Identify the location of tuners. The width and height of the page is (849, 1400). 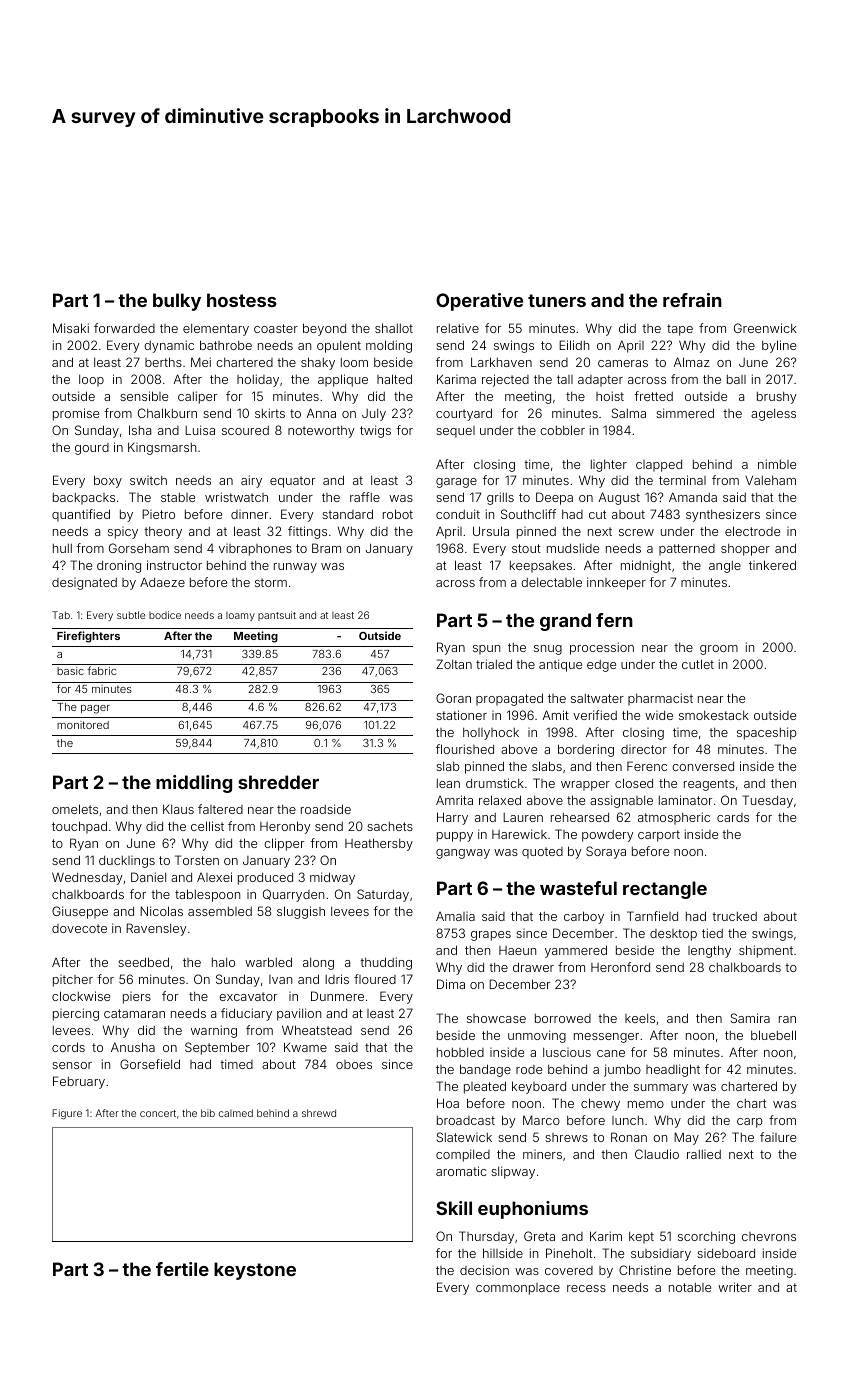
(557, 300).
